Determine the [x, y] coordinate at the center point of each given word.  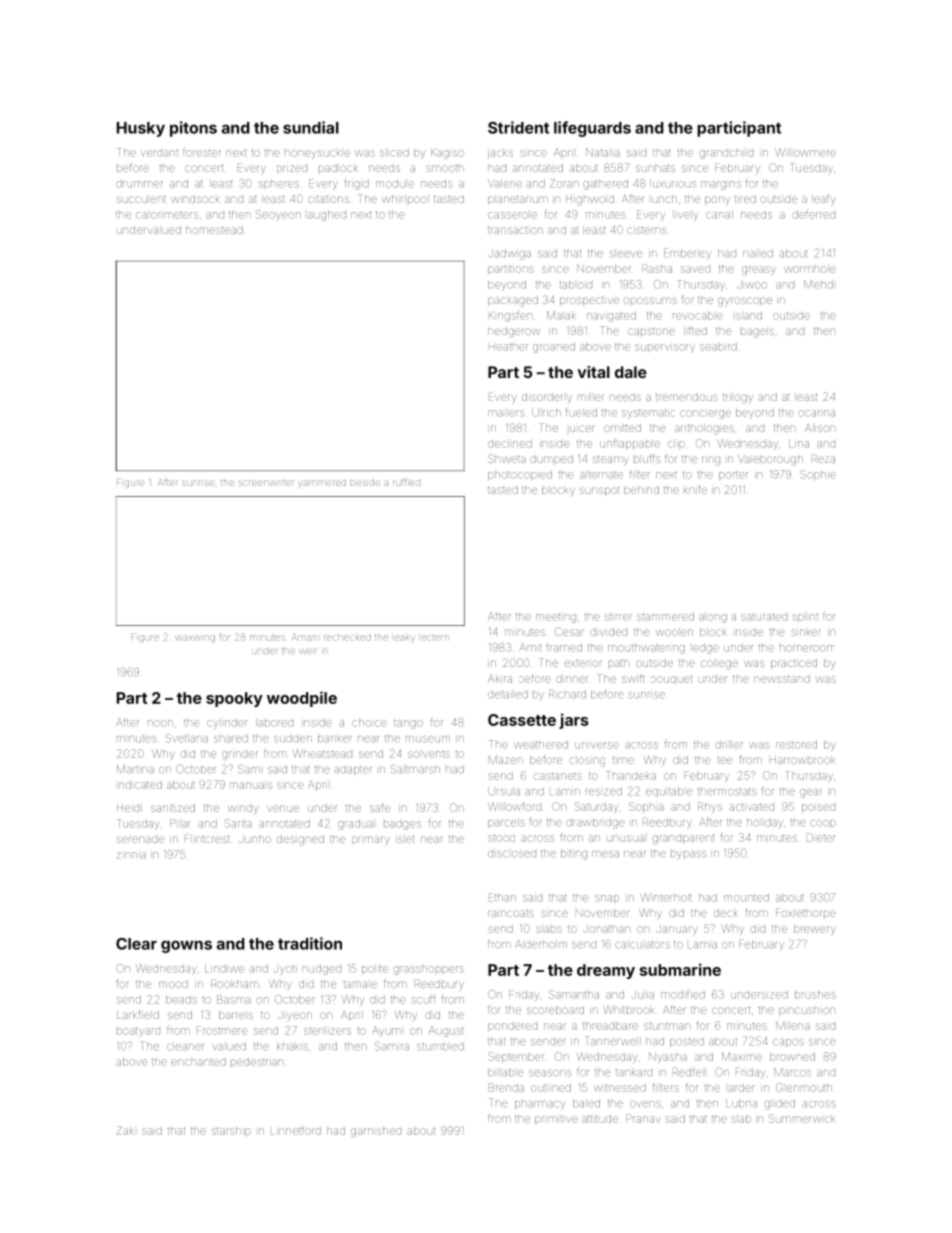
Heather [508, 346]
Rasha [657, 268]
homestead [214, 230]
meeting [556, 618]
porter [733, 475]
